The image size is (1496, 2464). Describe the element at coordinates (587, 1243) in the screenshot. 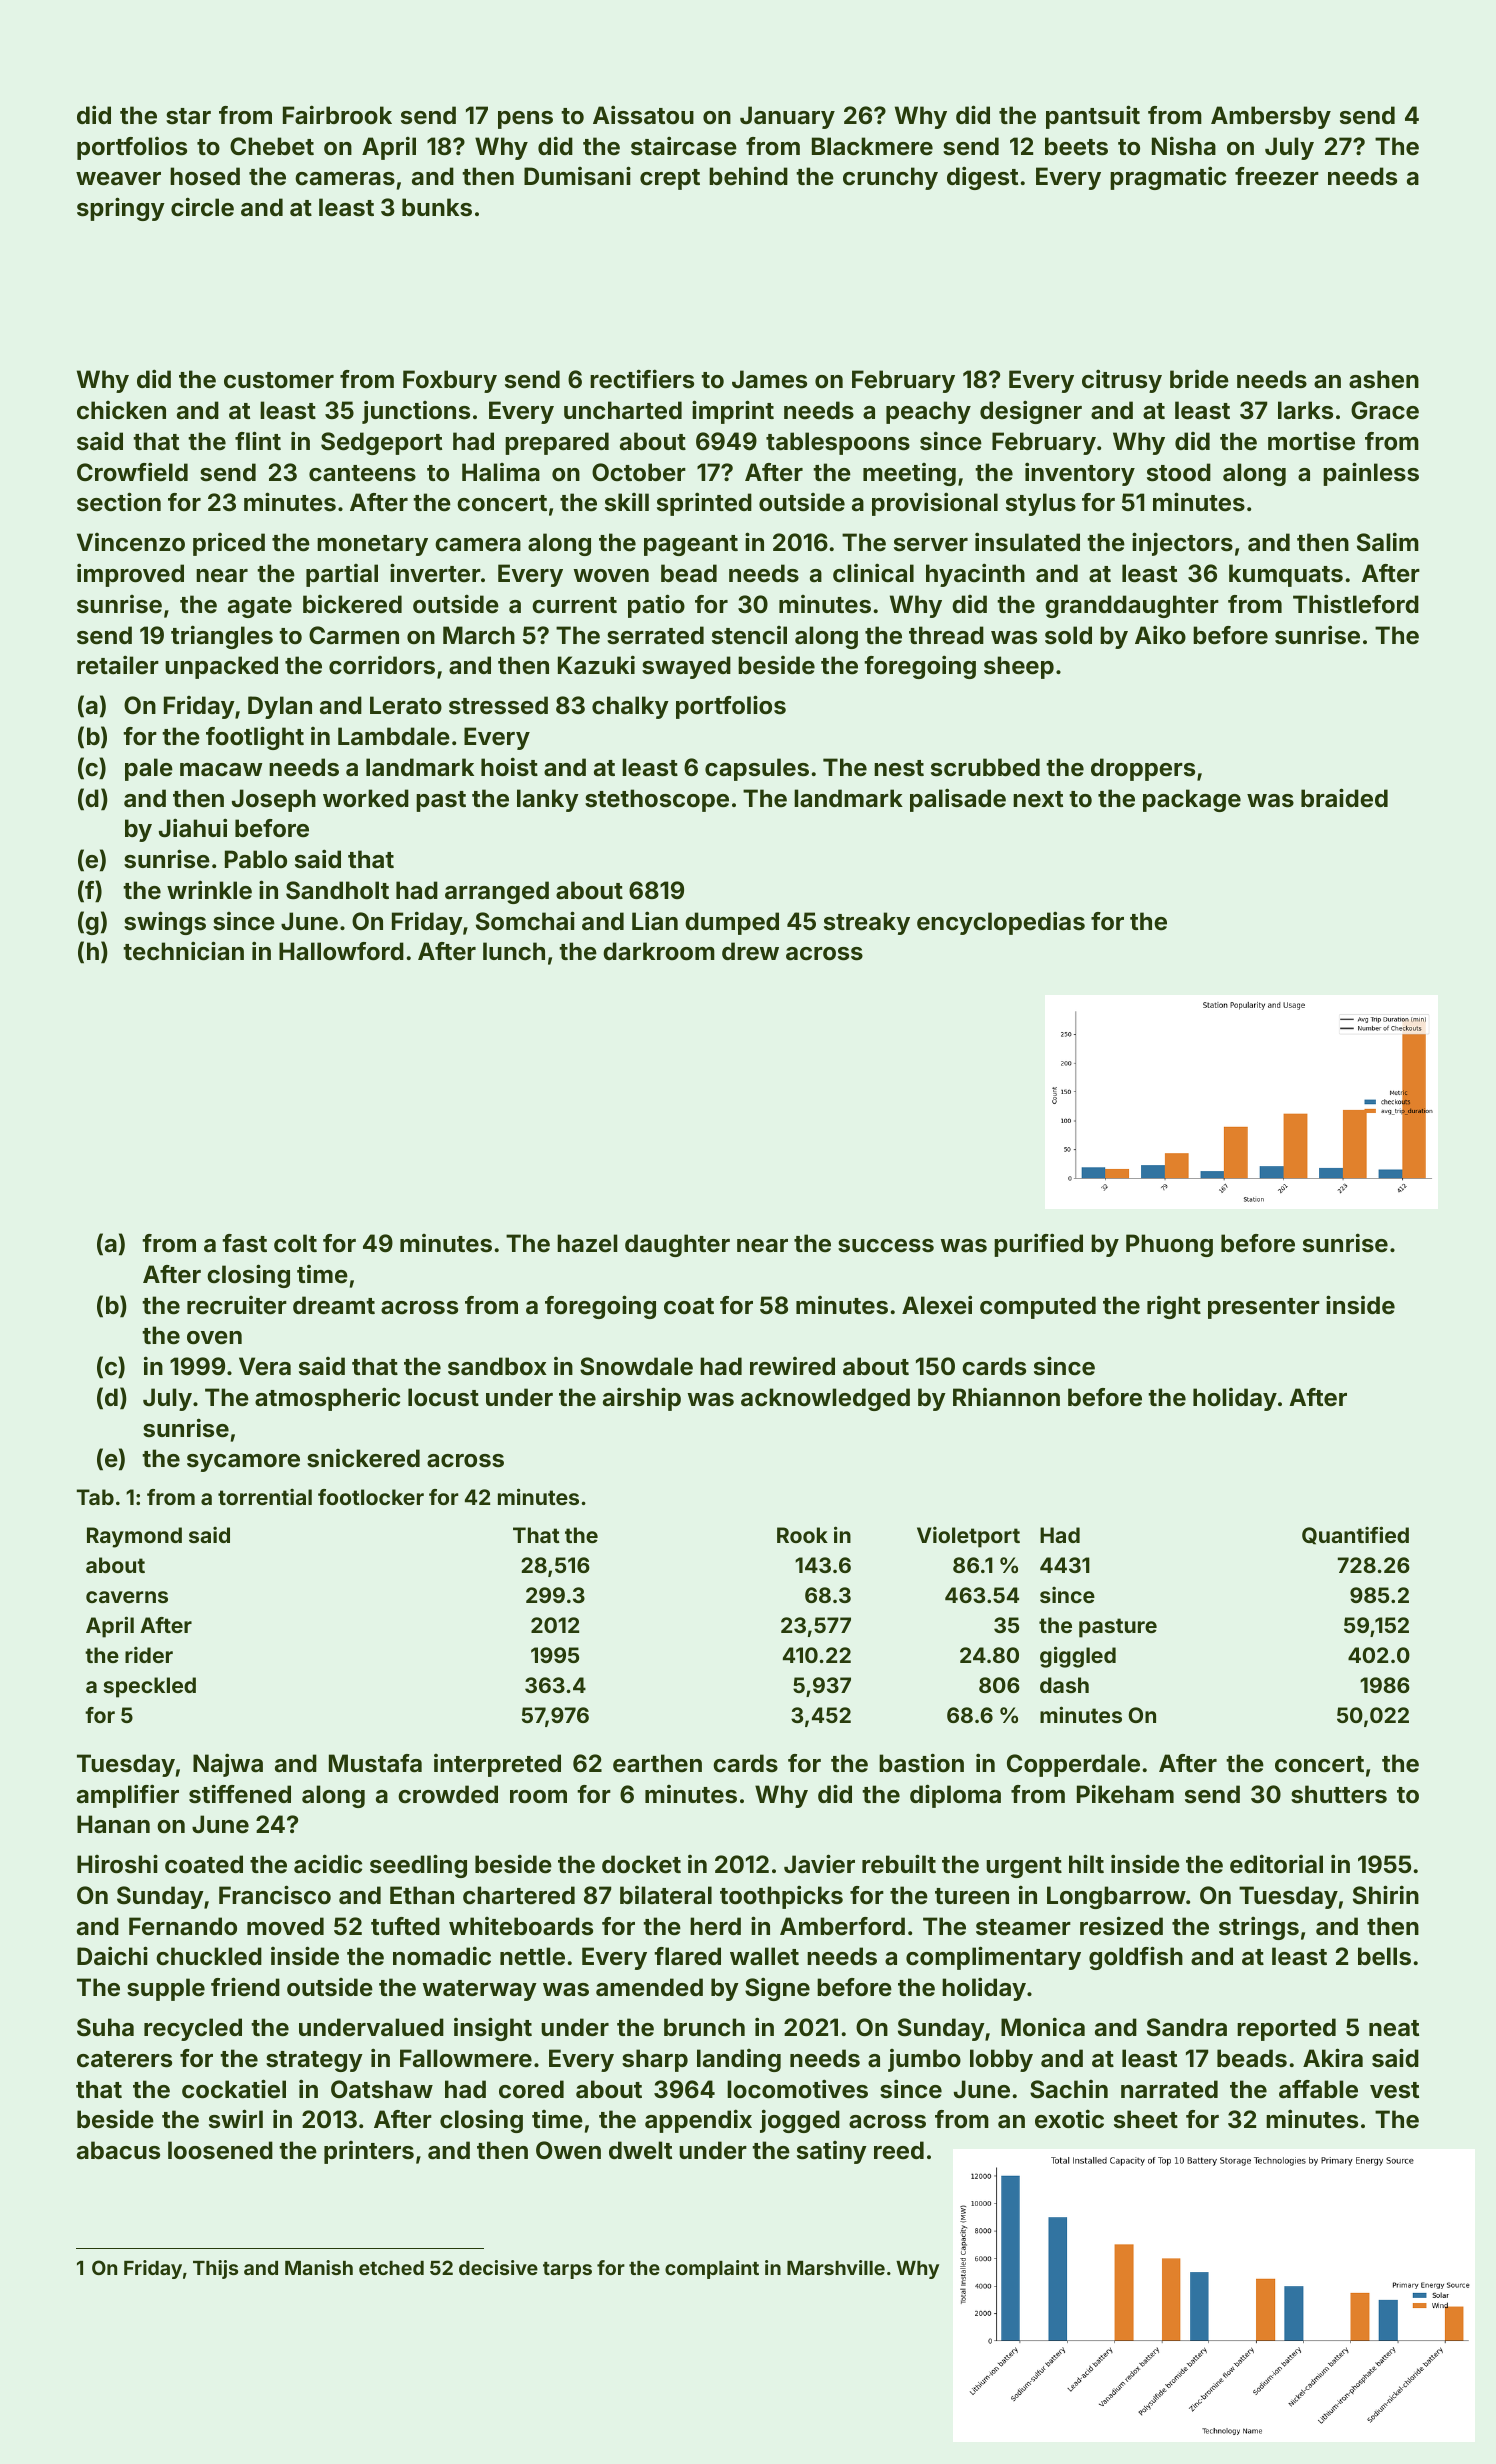

I see `hazel` at that location.
